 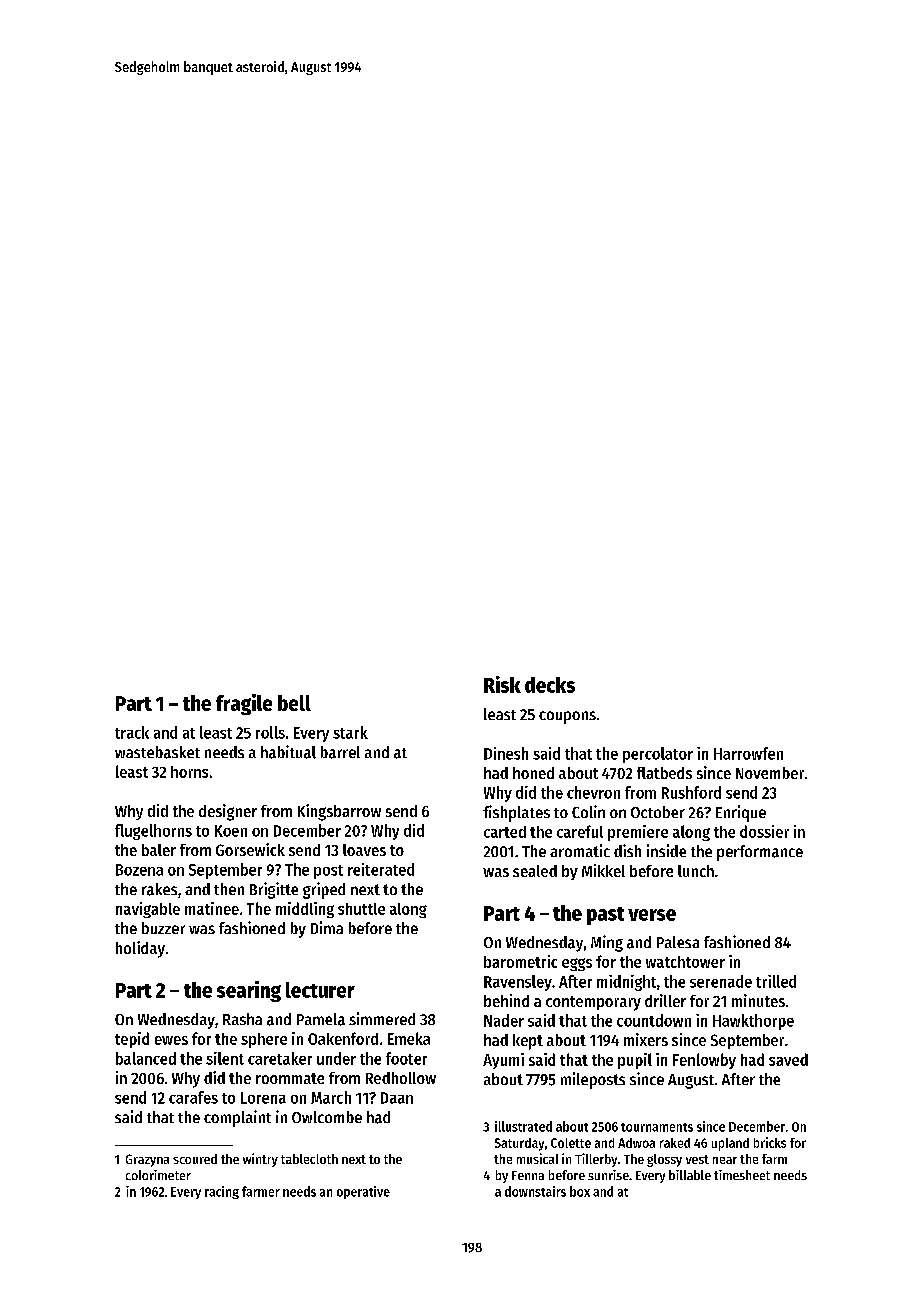 I want to click on balanced, so click(x=146, y=1058).
